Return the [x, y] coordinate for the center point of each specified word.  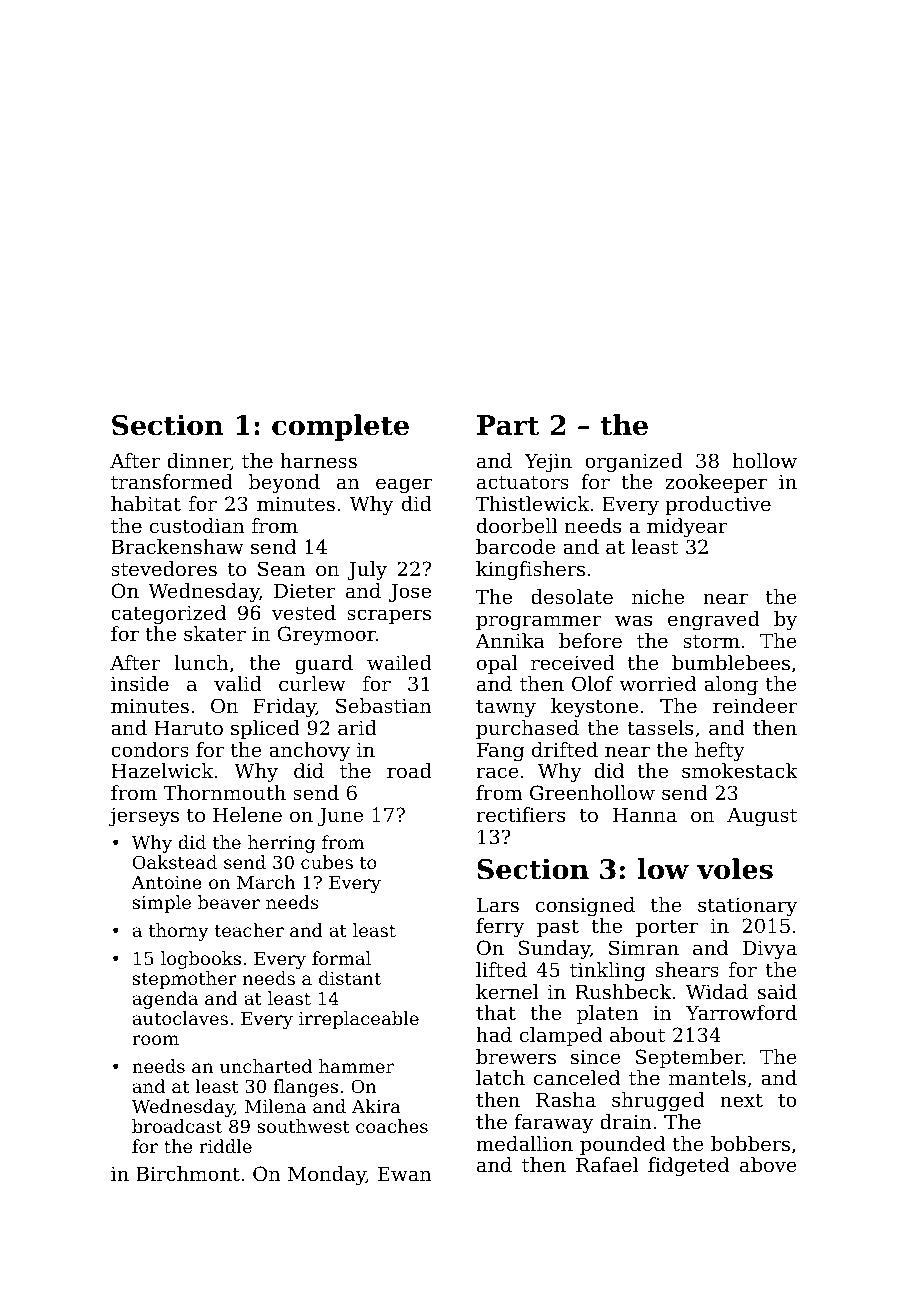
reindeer [755, 706]
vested [303, 613]
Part [508, 425]
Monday [327, 1176]
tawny [506, 708]
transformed [172, 482]
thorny [178, 932]
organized [634, 463]
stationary [747, 907]
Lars [498, 905]
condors [150, 750]
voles [735, 869]
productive [718, 505]
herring [281, 844]
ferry [500, 928]
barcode [515, 547]
